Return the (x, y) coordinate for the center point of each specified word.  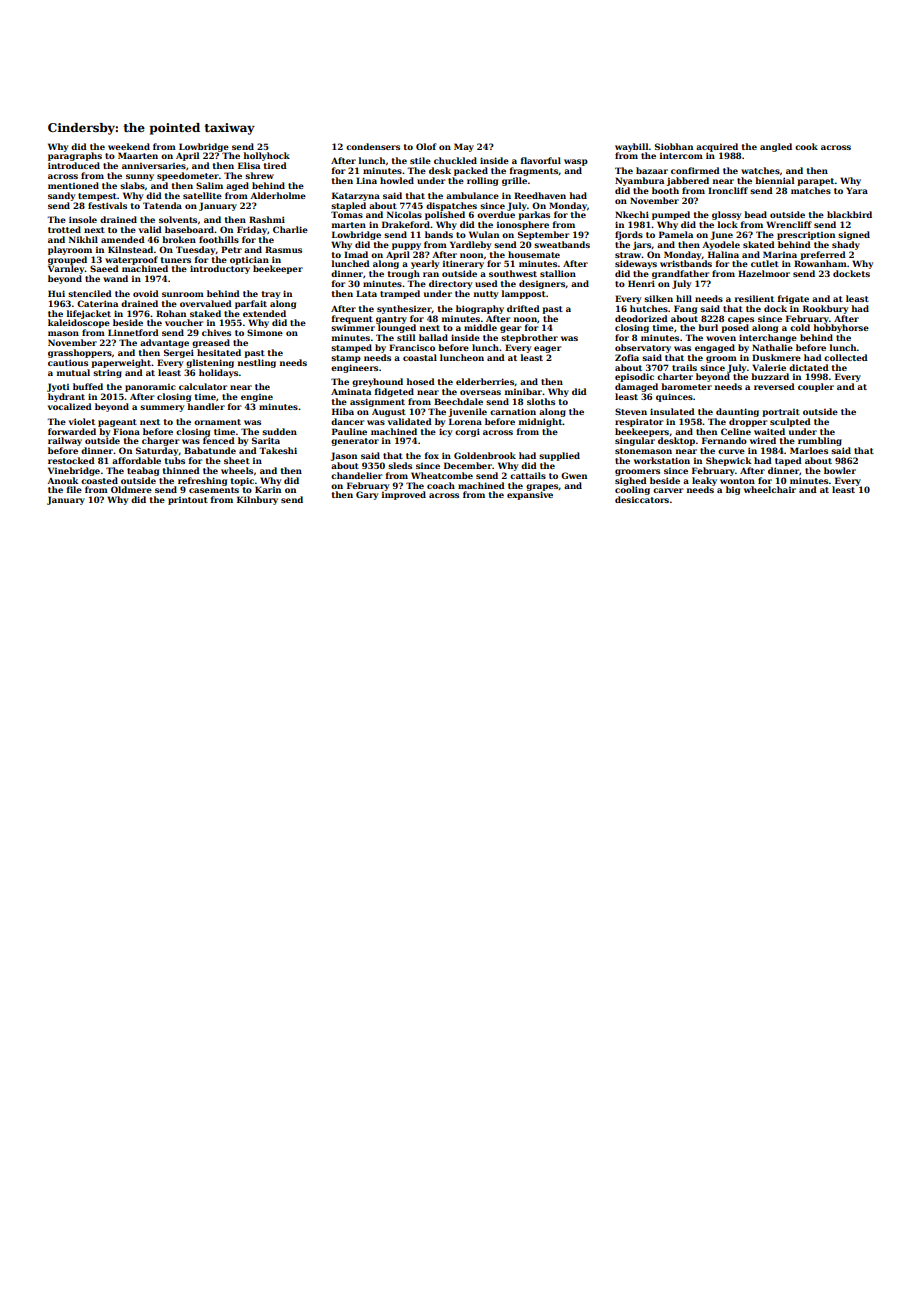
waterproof (131, 260)
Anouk (63, 480)
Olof (426, 146)
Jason (344, 456)
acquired (717, 147)
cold (800, 327)
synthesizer (404, 309)
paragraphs (75, 156)
